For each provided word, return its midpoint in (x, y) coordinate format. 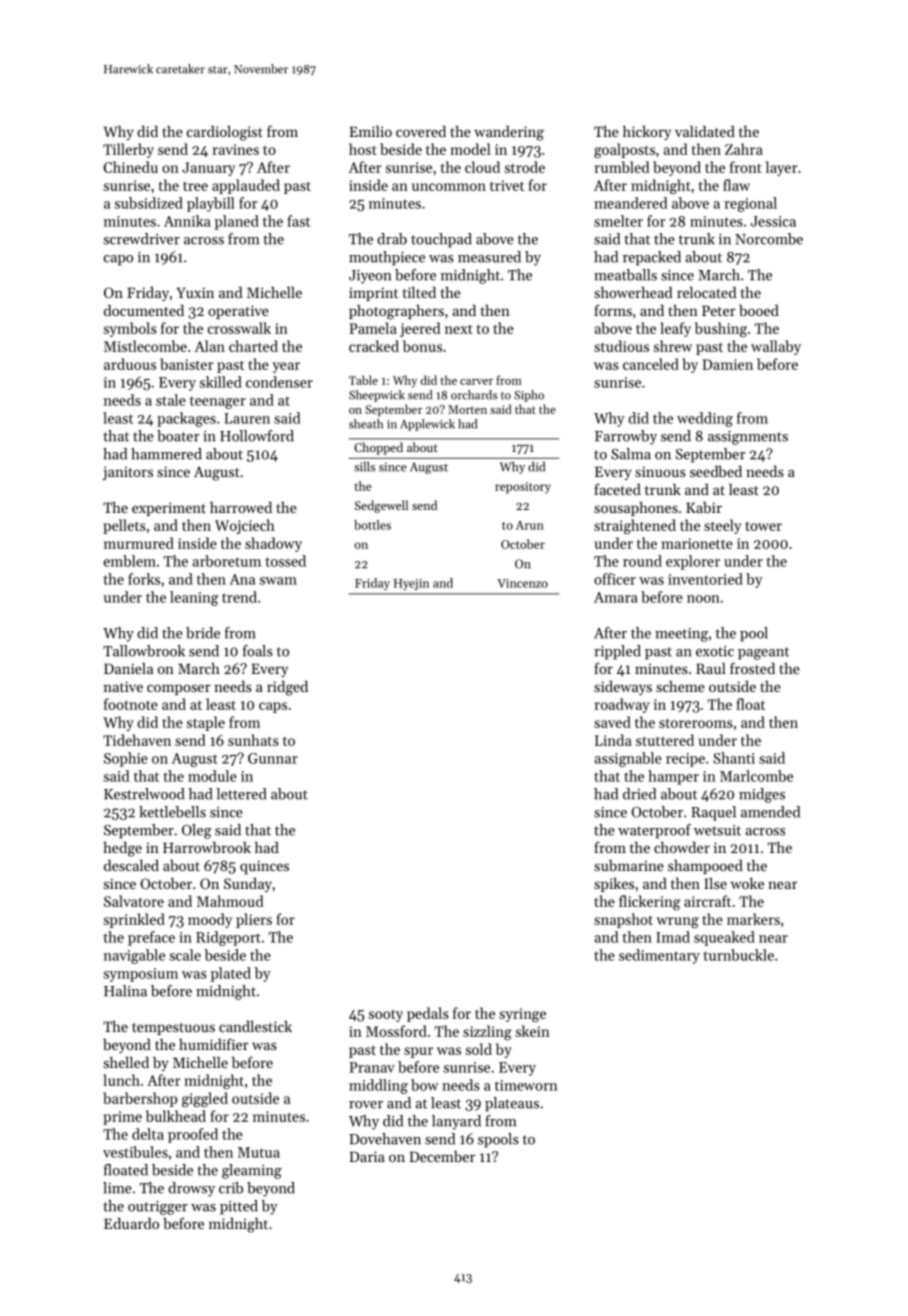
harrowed (241, 507)
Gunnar (273, 758)
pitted (239, 1207)
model (471, 149)
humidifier (214, 1044)
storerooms (696, 723)
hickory (647, 133)
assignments (748, 438)
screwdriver (142, 239)
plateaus (512, 1104)
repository (523, 488)
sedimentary (659, 956)
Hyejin (411, 584)
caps (273, 707)
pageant (763, 653)
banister (187, 364)
